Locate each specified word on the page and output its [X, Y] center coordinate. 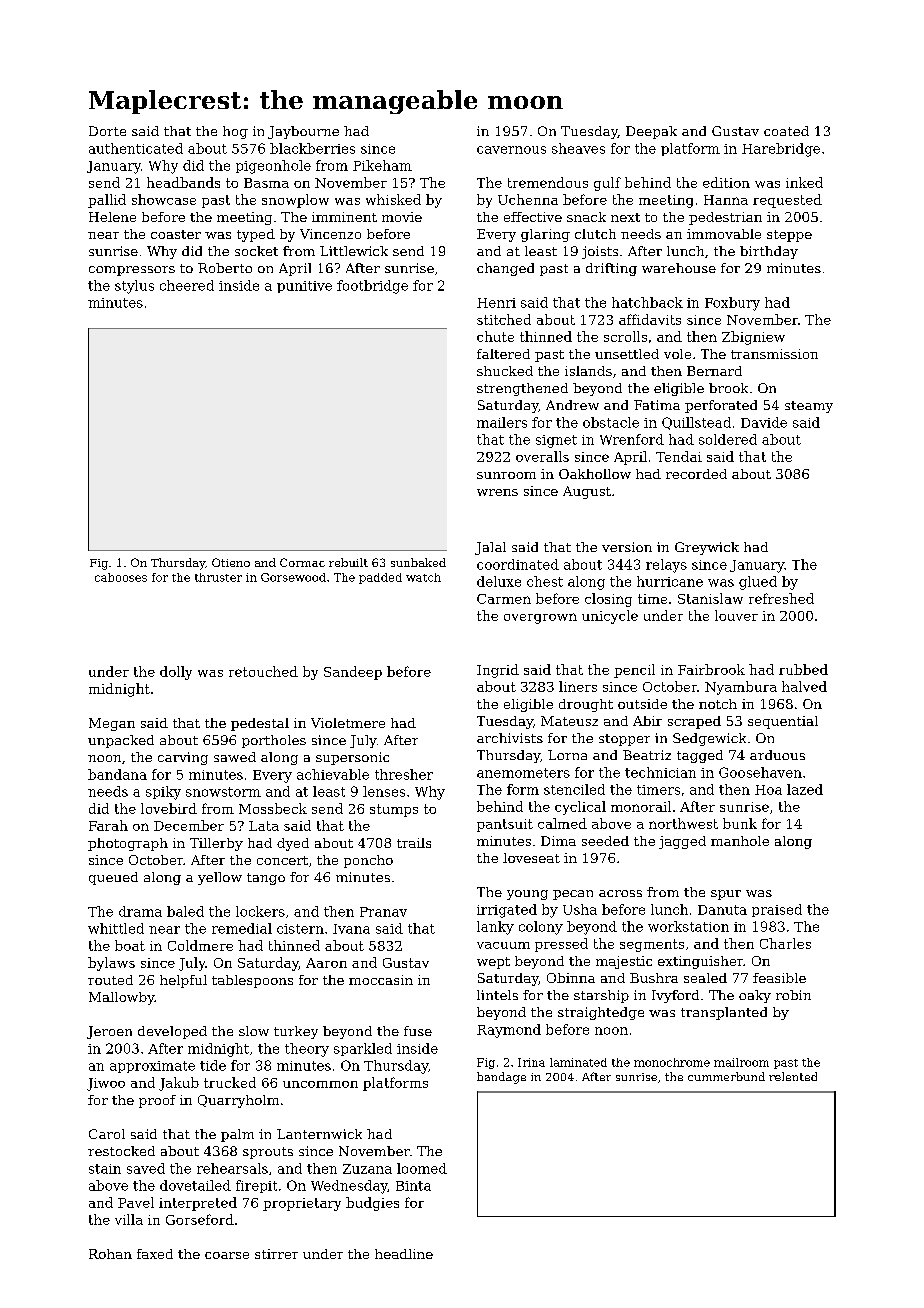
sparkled [363, 1049]
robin [793, 995]
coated [786, 131]
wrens [497, 492]
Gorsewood [293, 577]
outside [642, 704]
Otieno [231, 562]
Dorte [107, 131]
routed [110, 980]
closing [608, 600]
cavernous [511, 150]
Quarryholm [238, 1101]
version [627, 547]
